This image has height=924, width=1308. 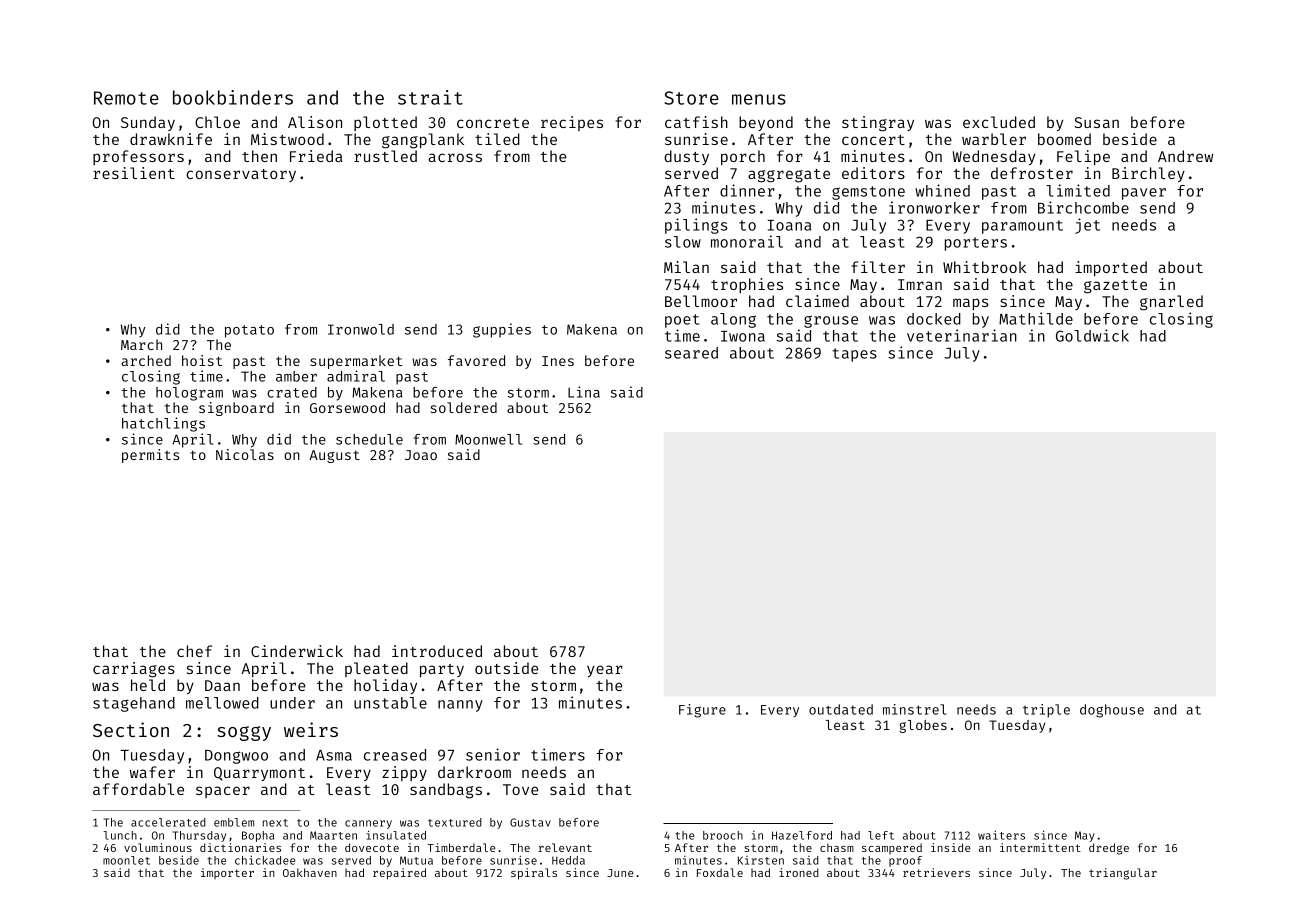 What do you see at coordinates (696, 122) in the image?
I see `catfish` at bounding box center [696, 122].
